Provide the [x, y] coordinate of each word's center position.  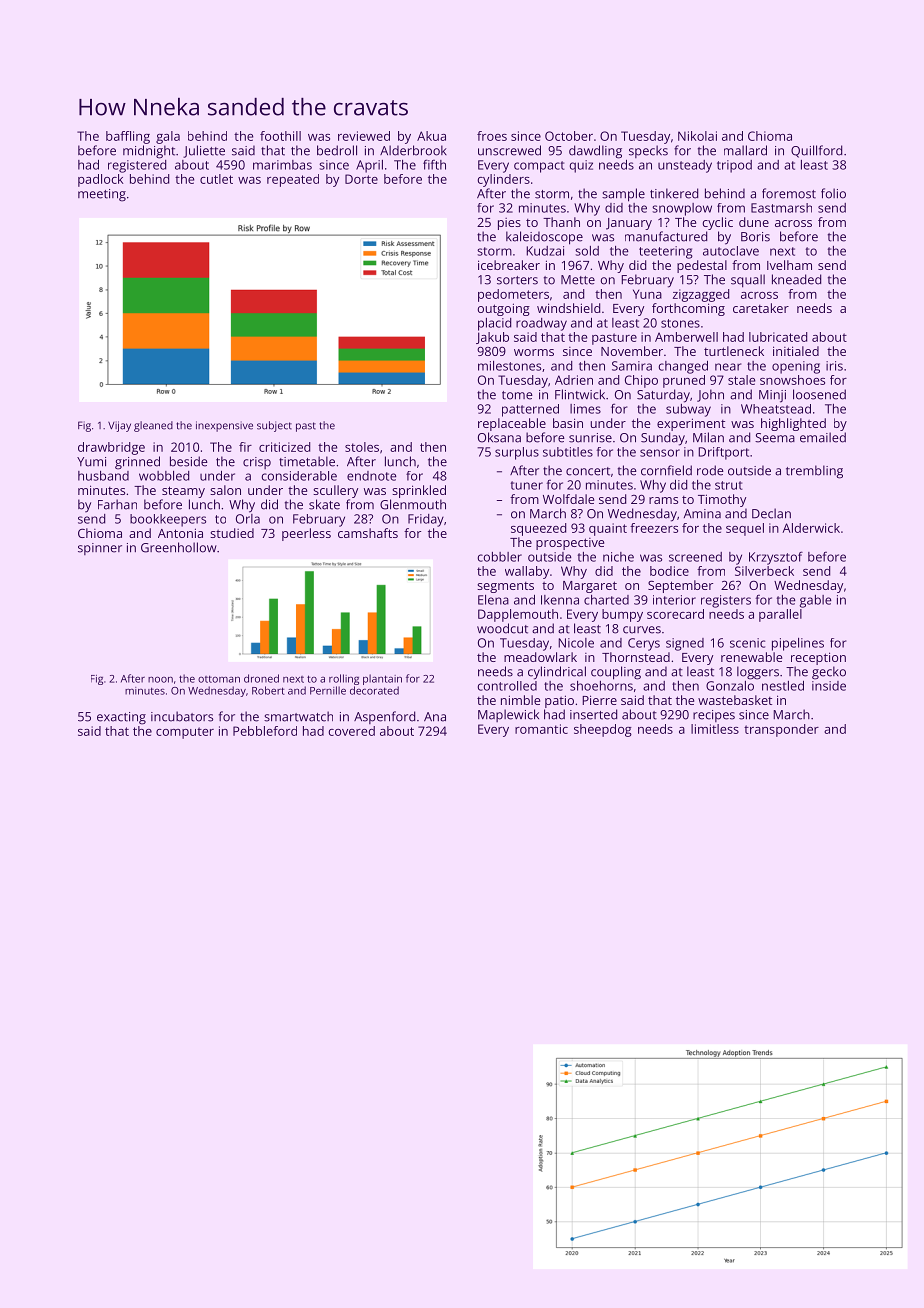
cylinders [503, 180]
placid [494, 324]
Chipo [641, 381]
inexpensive [224, 426]
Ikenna [560, 600]
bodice [669, 571]
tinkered [674, 193]
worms [534, 352]
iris [834, 366]
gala [168, 137]
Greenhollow [179, 547]
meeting [102, 195]
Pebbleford [265, 731]
